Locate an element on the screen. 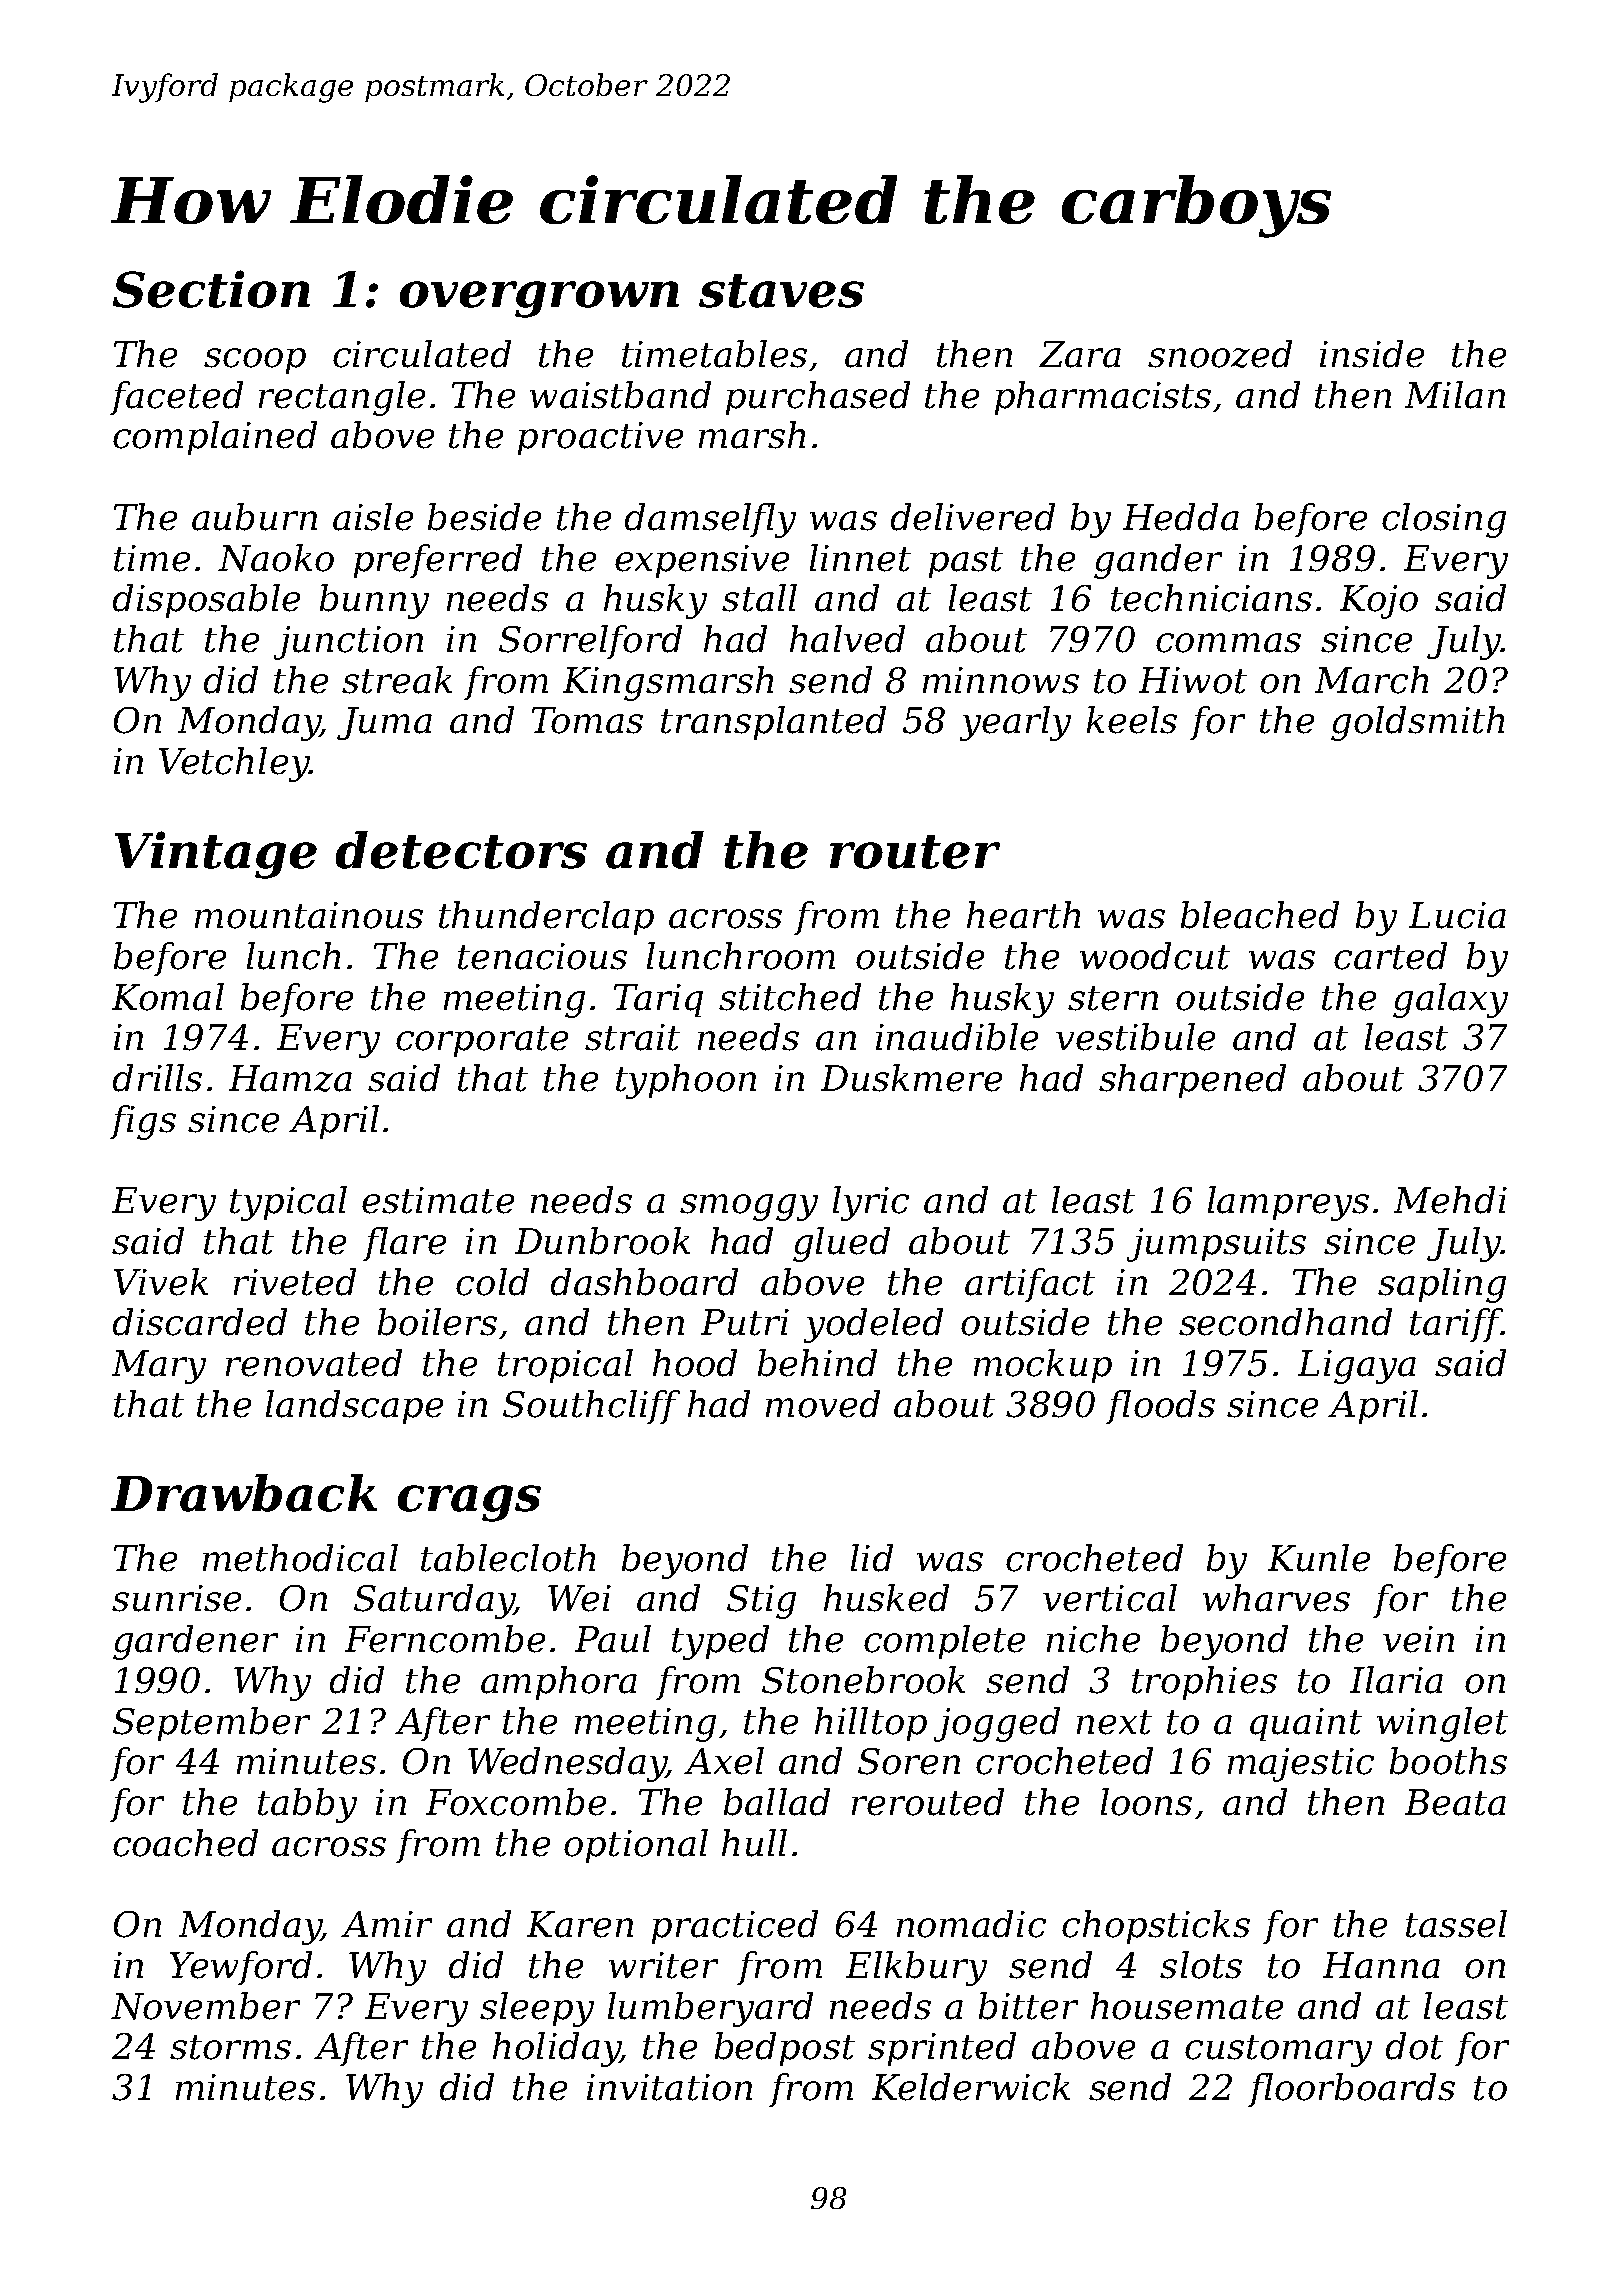 The image size is (1620, 2292). Wednesday is located at coordinates (567, 1764).
